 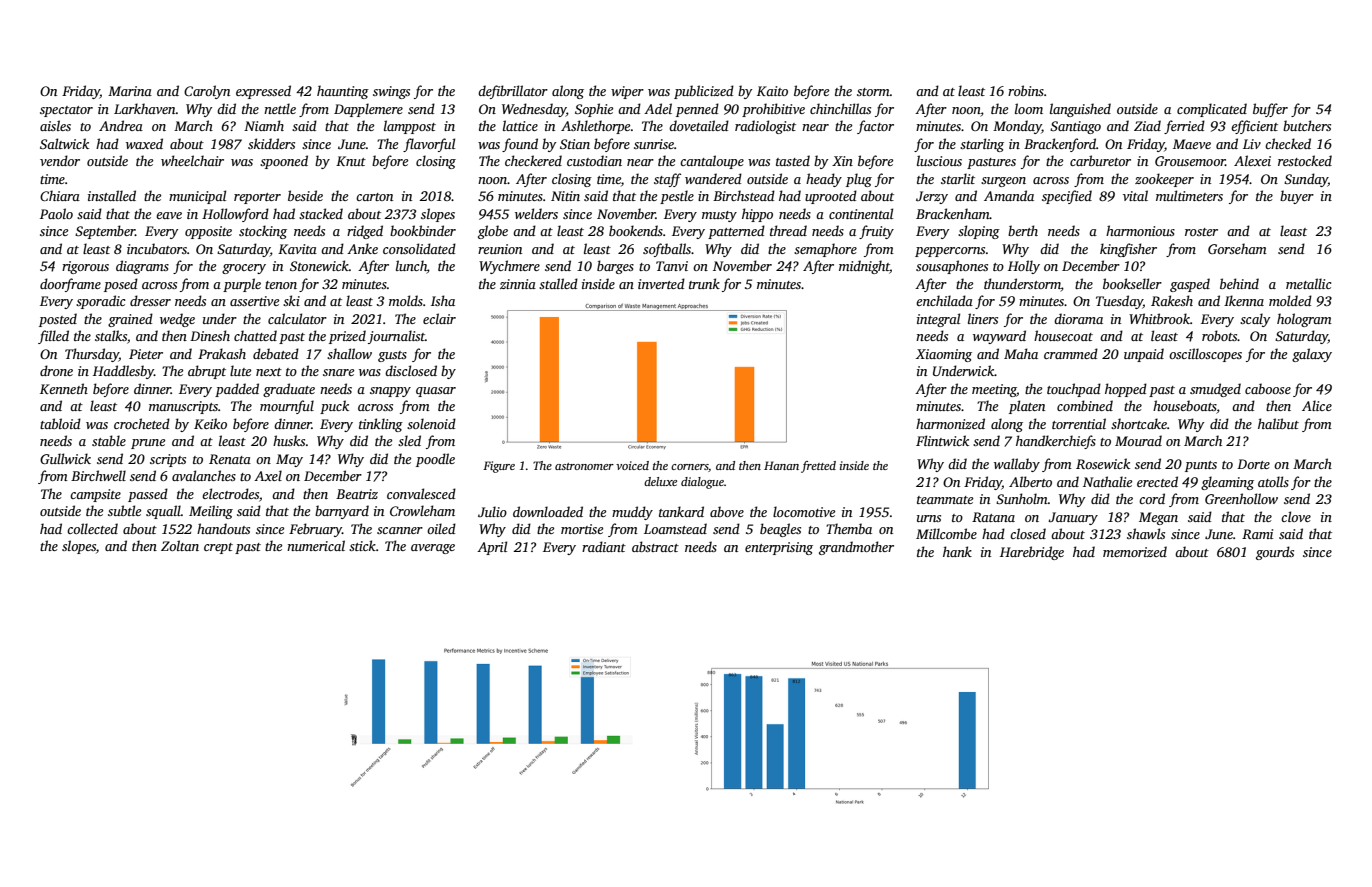 What do you see at coordinates (316, 545) in the document?
I see `numerical` at bounding box center [316, 545].
